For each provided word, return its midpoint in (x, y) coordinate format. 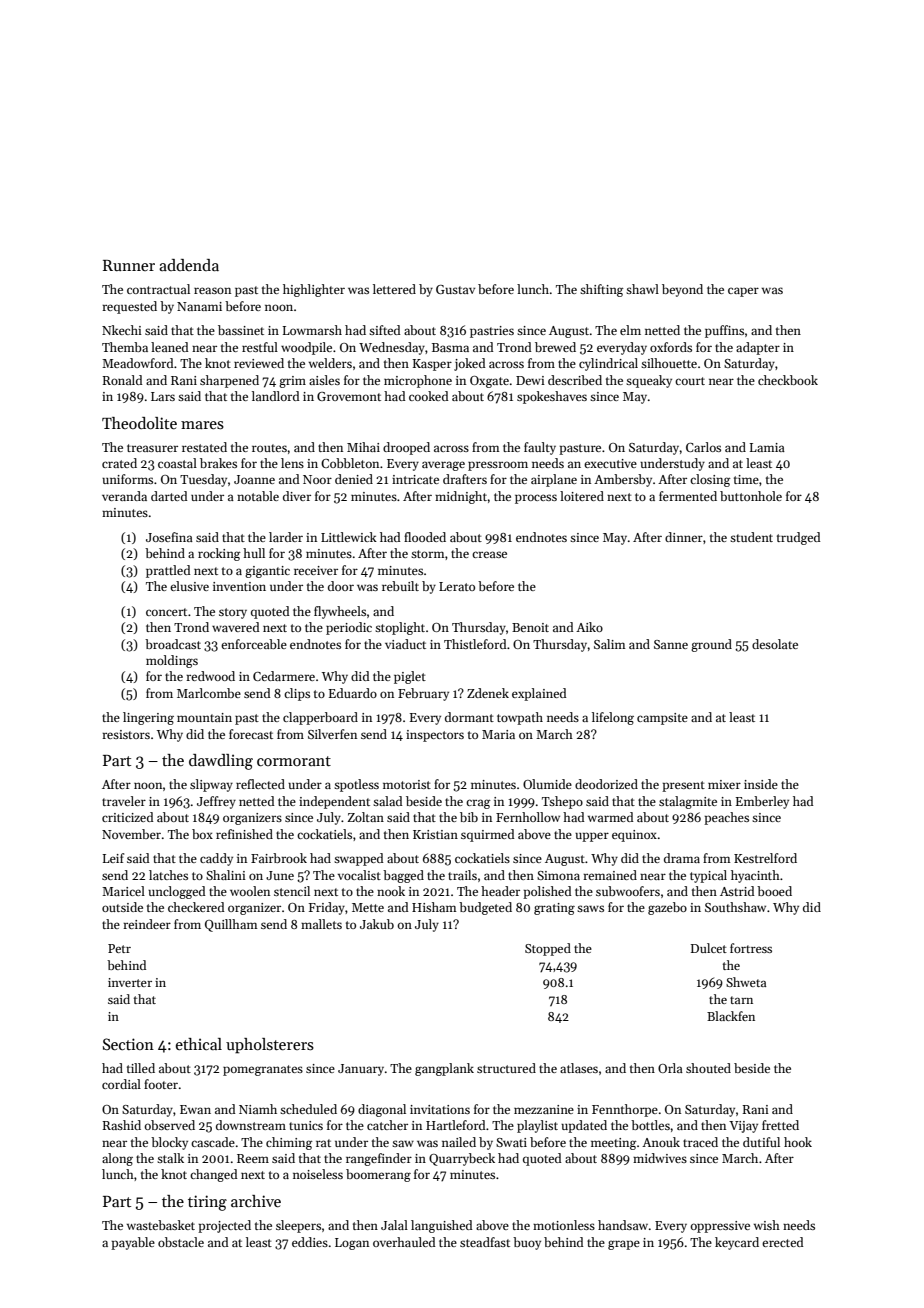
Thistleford (475, 644)
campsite (662, 719)
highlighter (314, 290)
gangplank (444, 1069)
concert (166, 612)
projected (224, 1226)
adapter (758, 348)
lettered (394, 289)
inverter (130, 982)
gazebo (667, 908)
